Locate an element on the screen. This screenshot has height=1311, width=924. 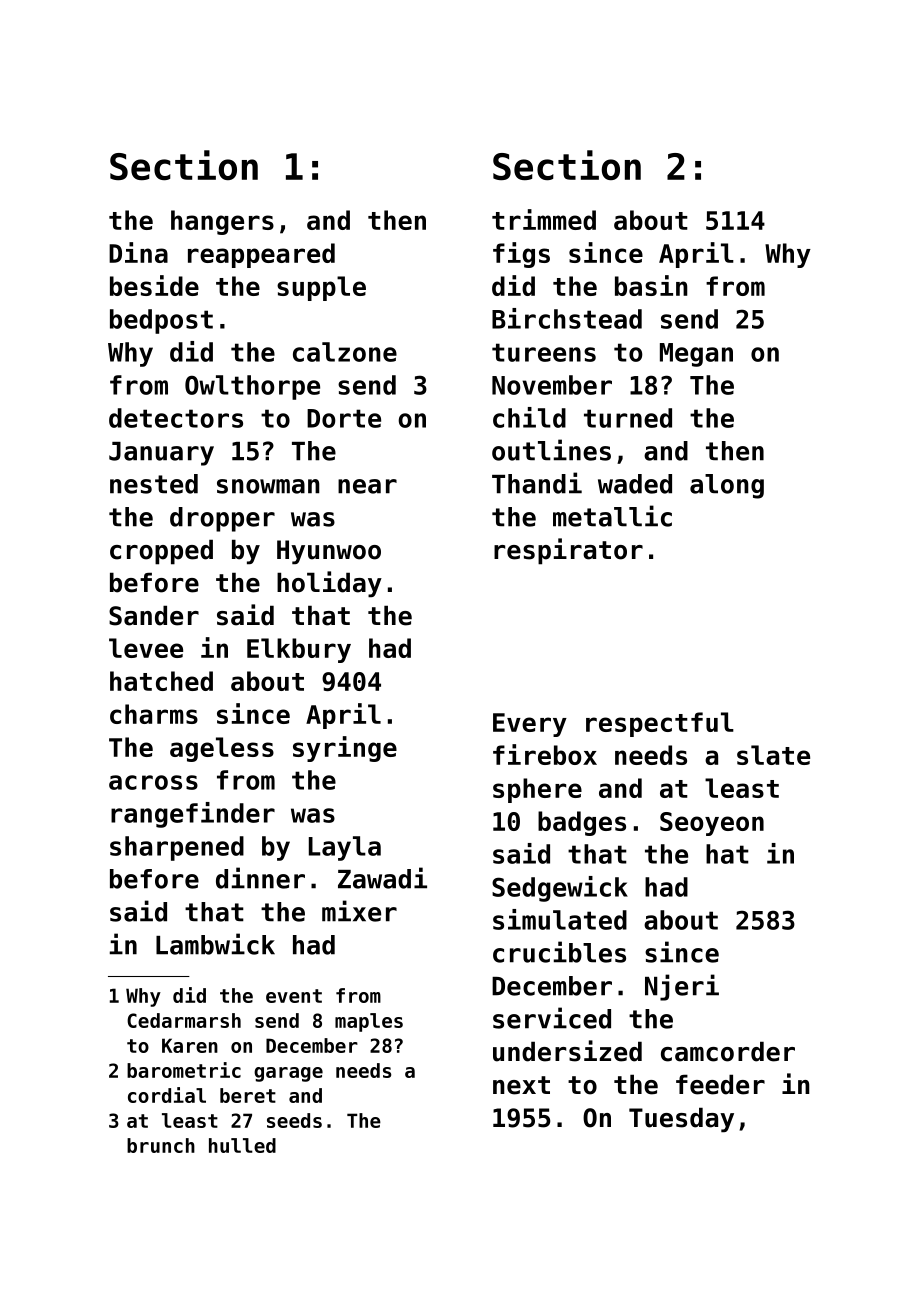
Megan is located at coordinates (696, 355).
